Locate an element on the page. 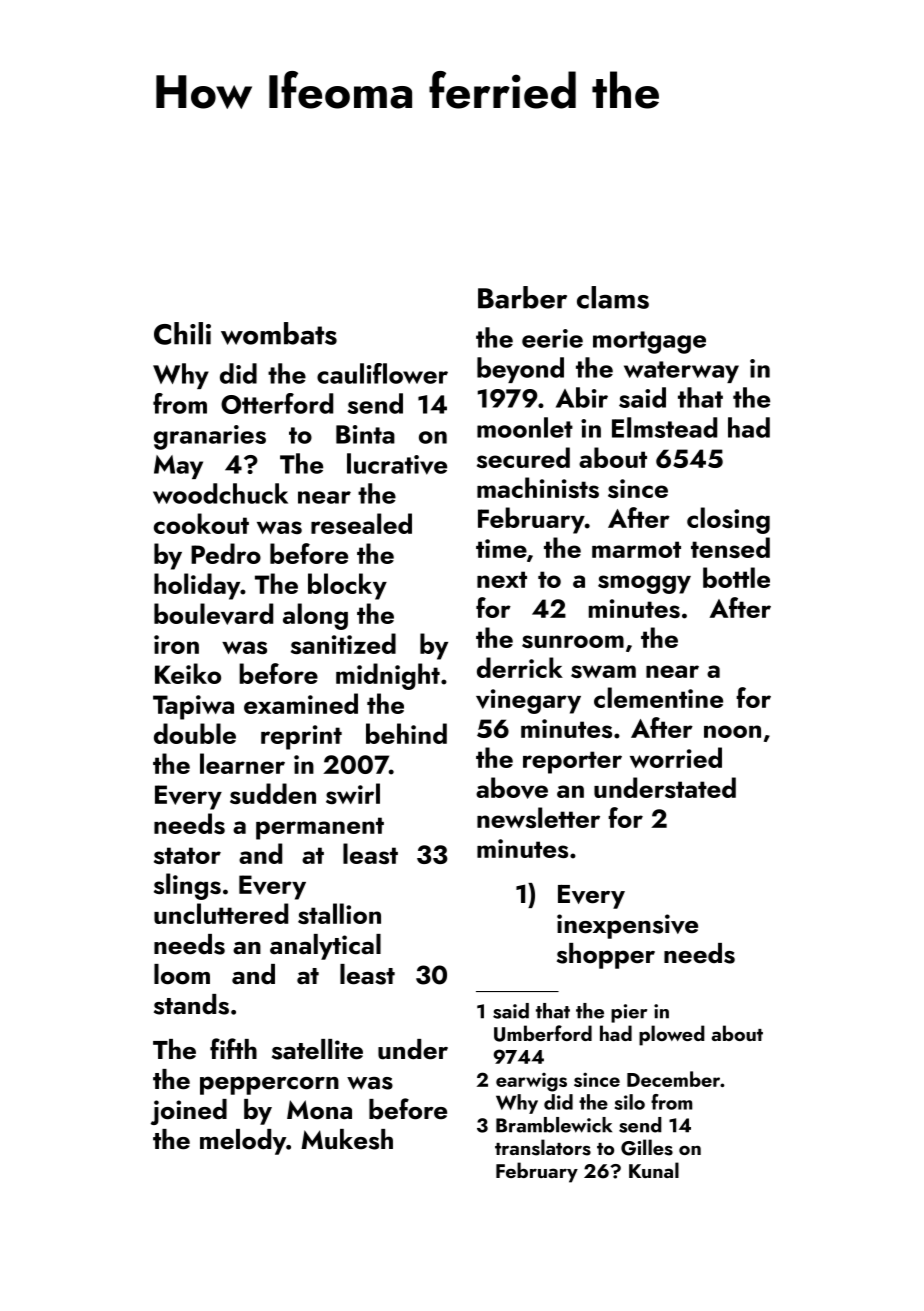  wombats is located at coordinates (279, 333).
